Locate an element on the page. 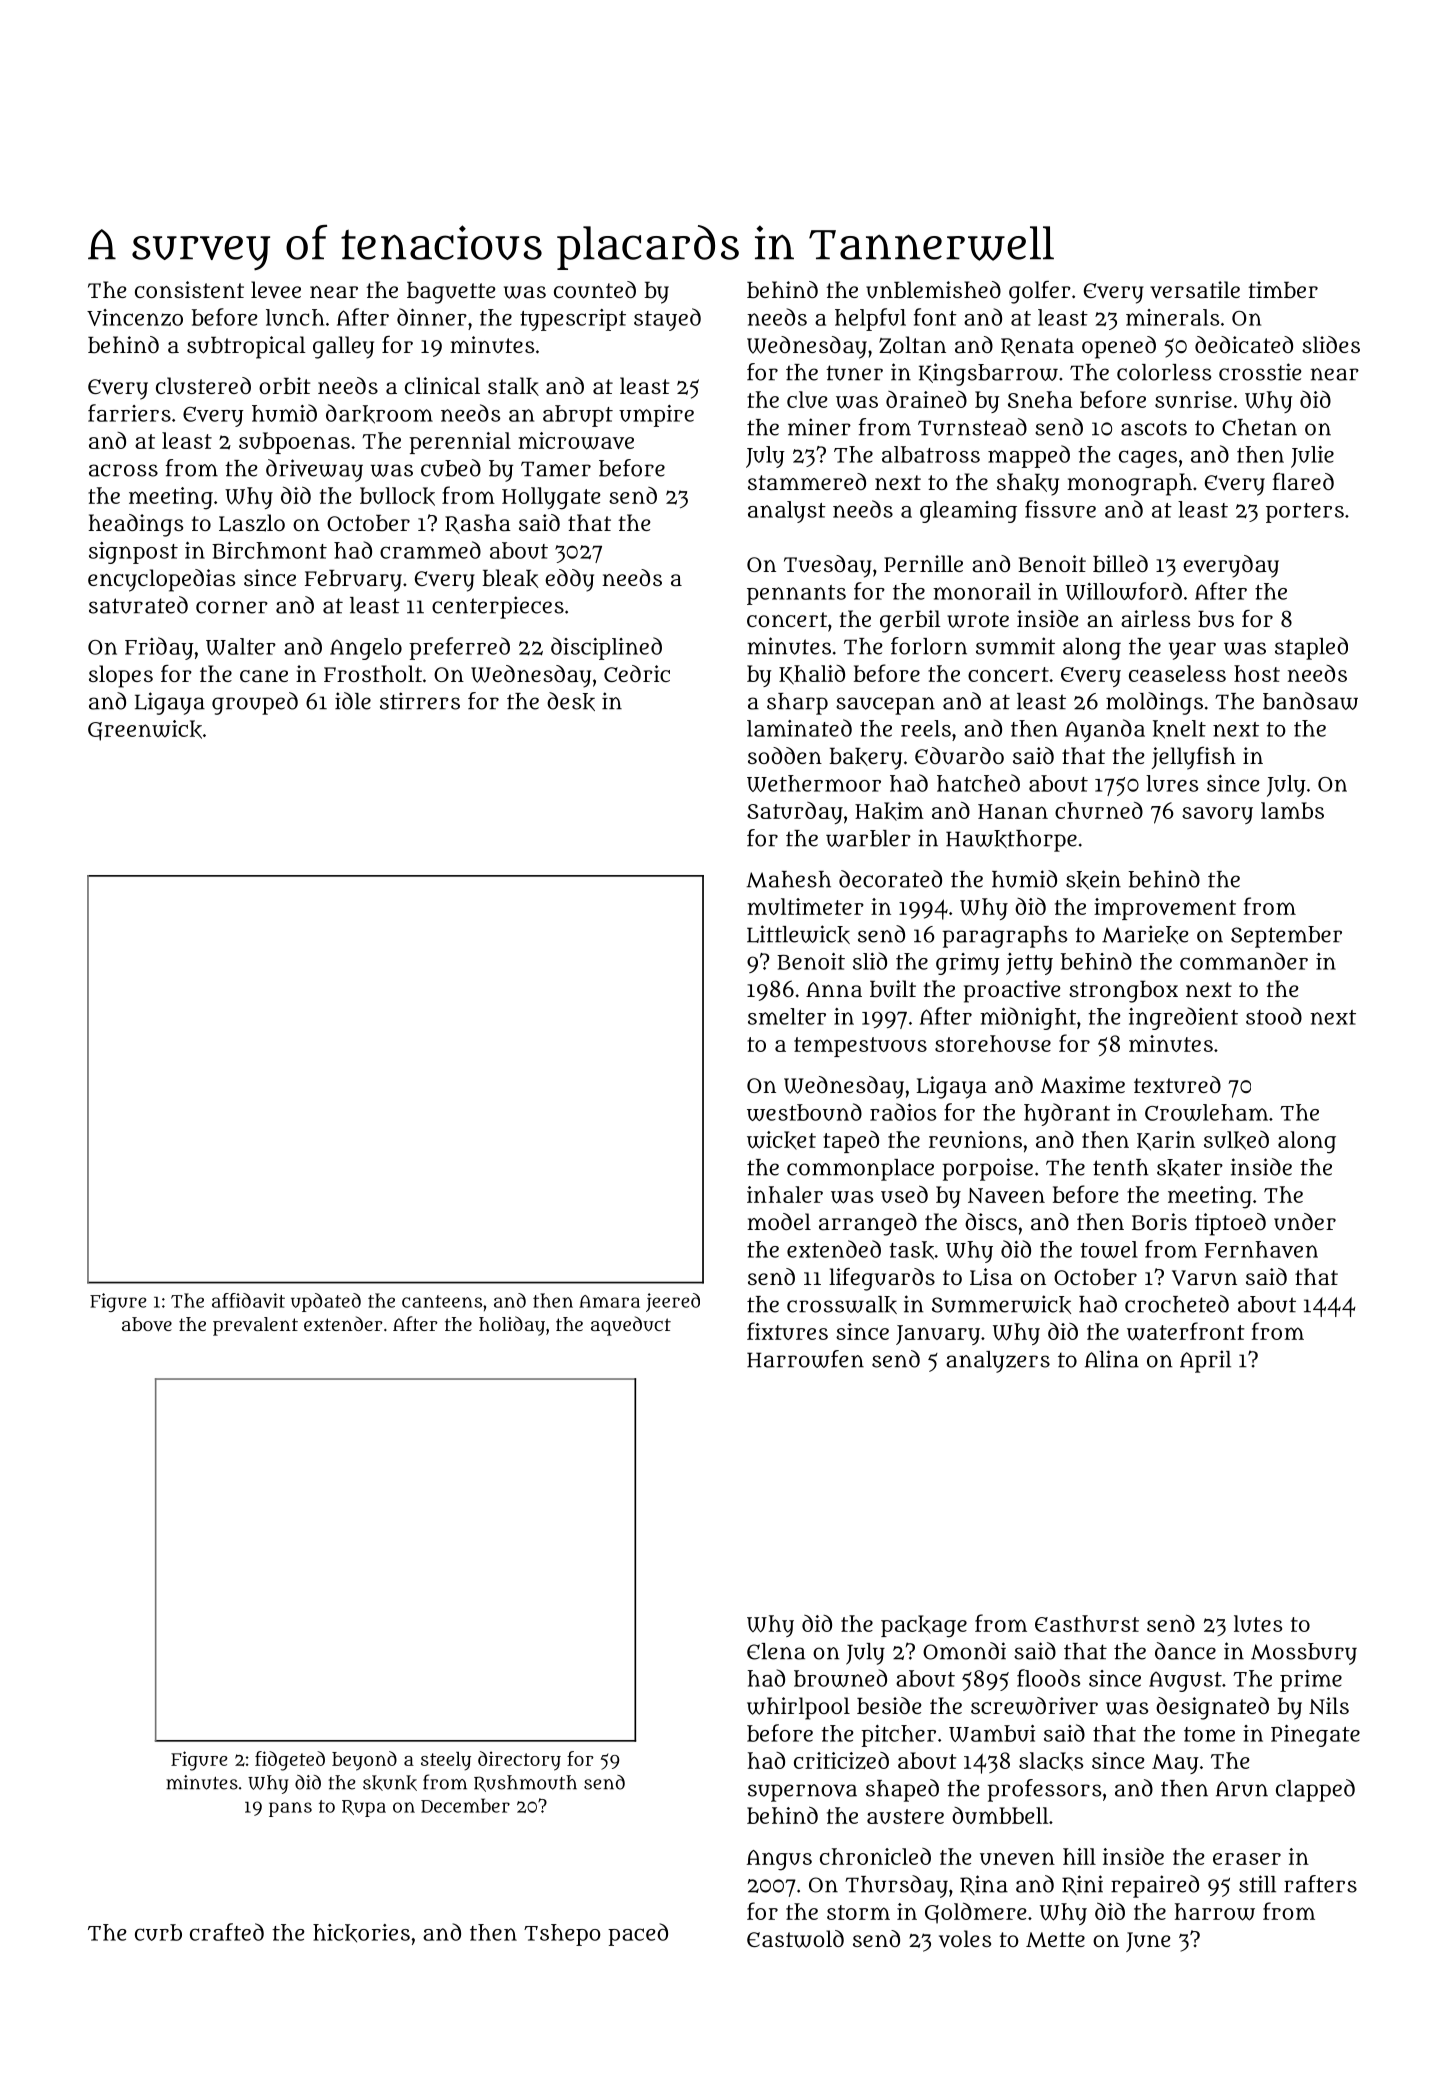 Image resolution: width=1450 pixels, height=2100 pixels. above is located at coordinates (147, 1324).
